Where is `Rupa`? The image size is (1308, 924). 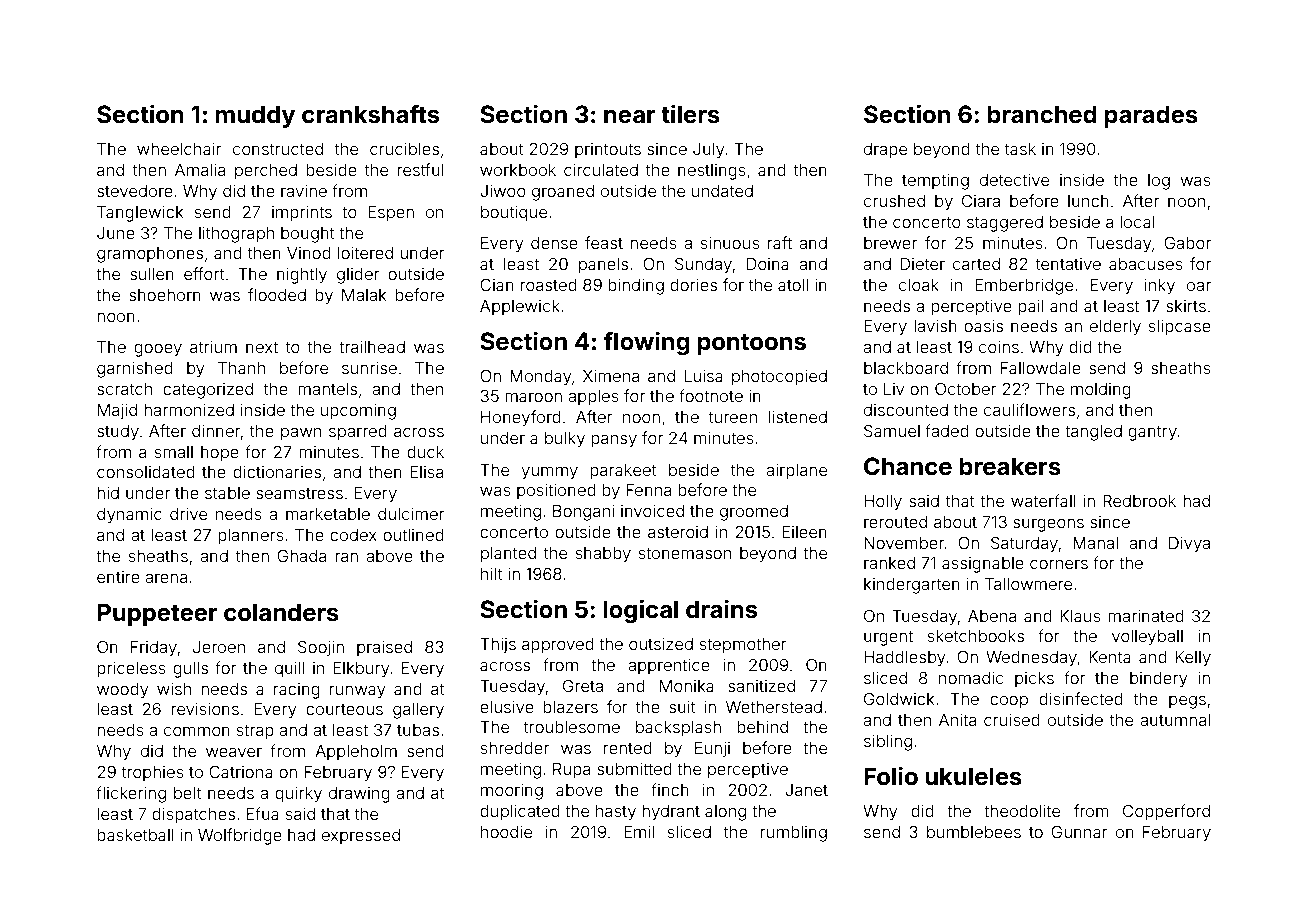
Rupa is located at coordinates (571, 771).
